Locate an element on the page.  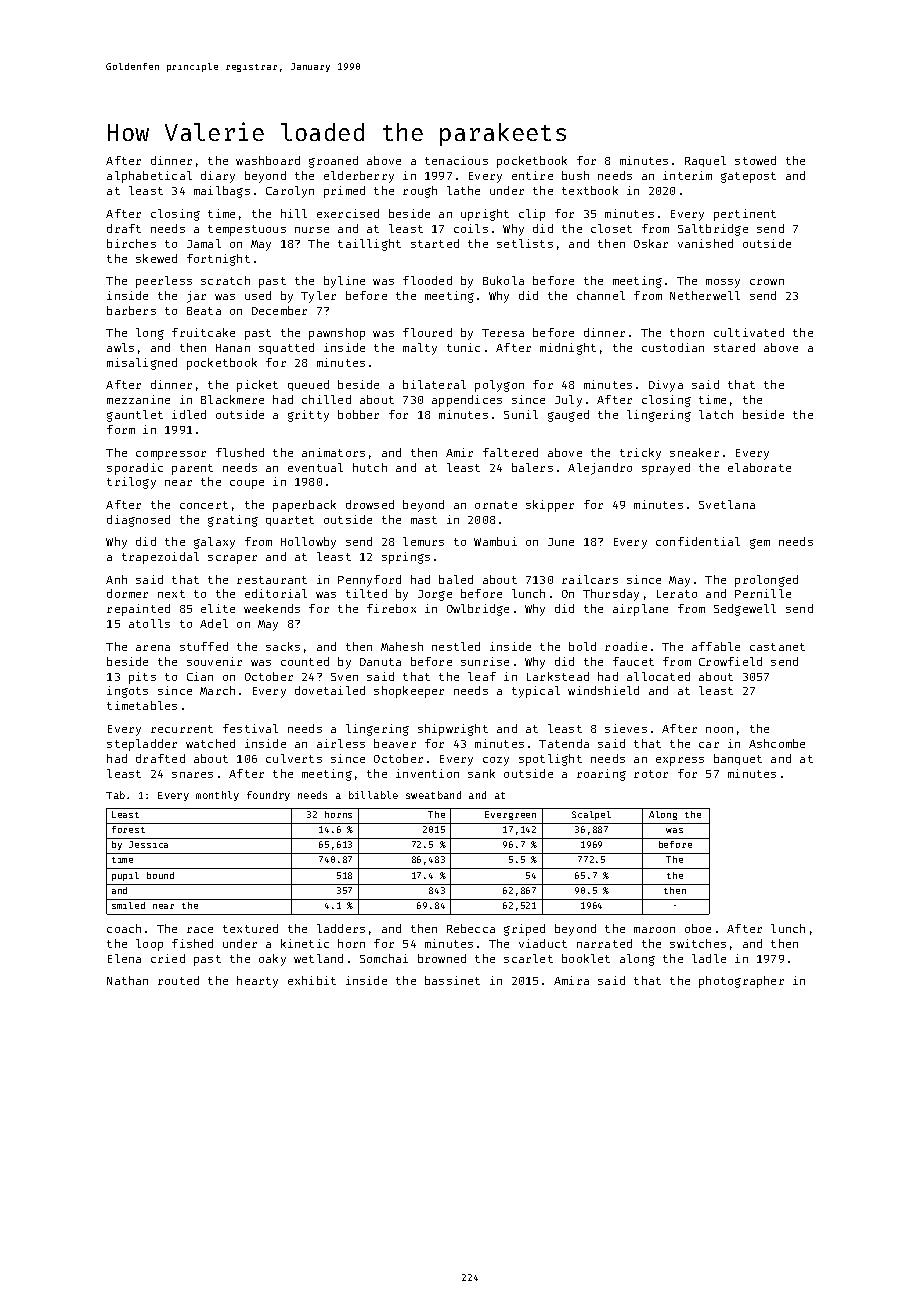
Raquel is located at coordinates (705, 161).
